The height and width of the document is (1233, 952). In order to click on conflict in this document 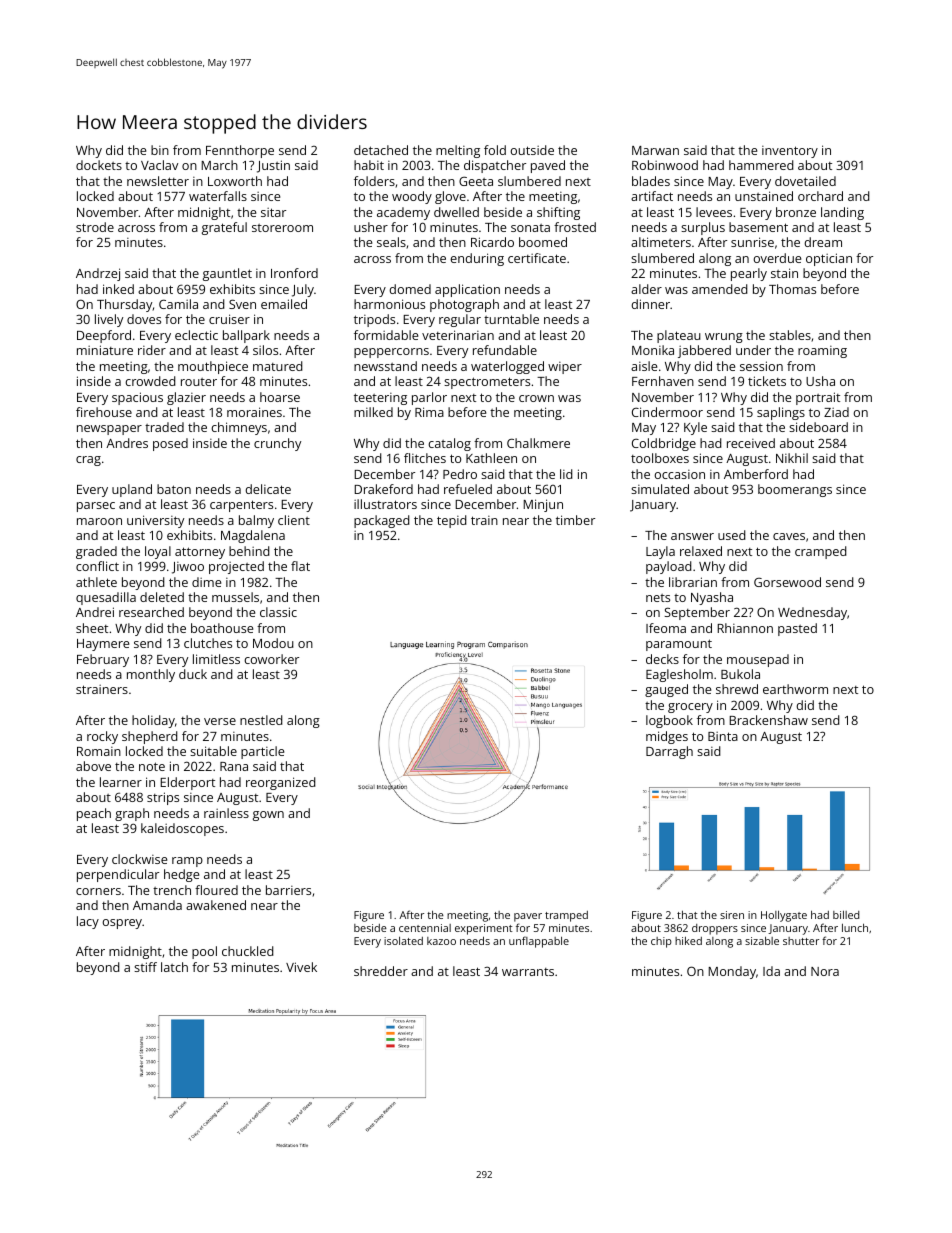, I will do `click(97, 566)`.
